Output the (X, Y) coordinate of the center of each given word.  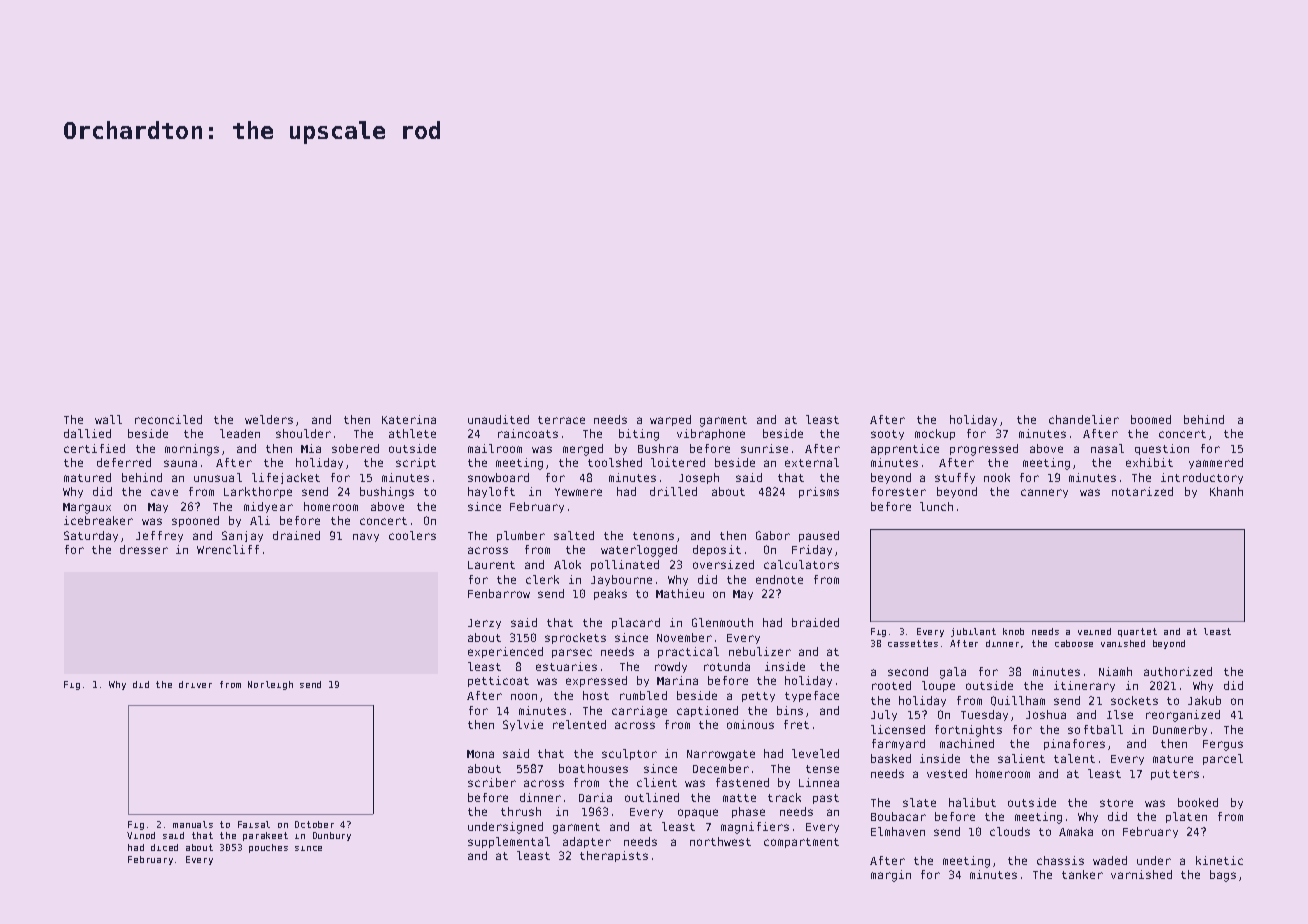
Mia (311, 448)
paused (819, 536)
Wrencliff (228, 549)
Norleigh (270, 685)
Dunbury (332, 836)
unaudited (498, 419)
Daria (595, 797)
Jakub (1204, 700)
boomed (1151, 419)
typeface (812, 696)
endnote (779, 579)
